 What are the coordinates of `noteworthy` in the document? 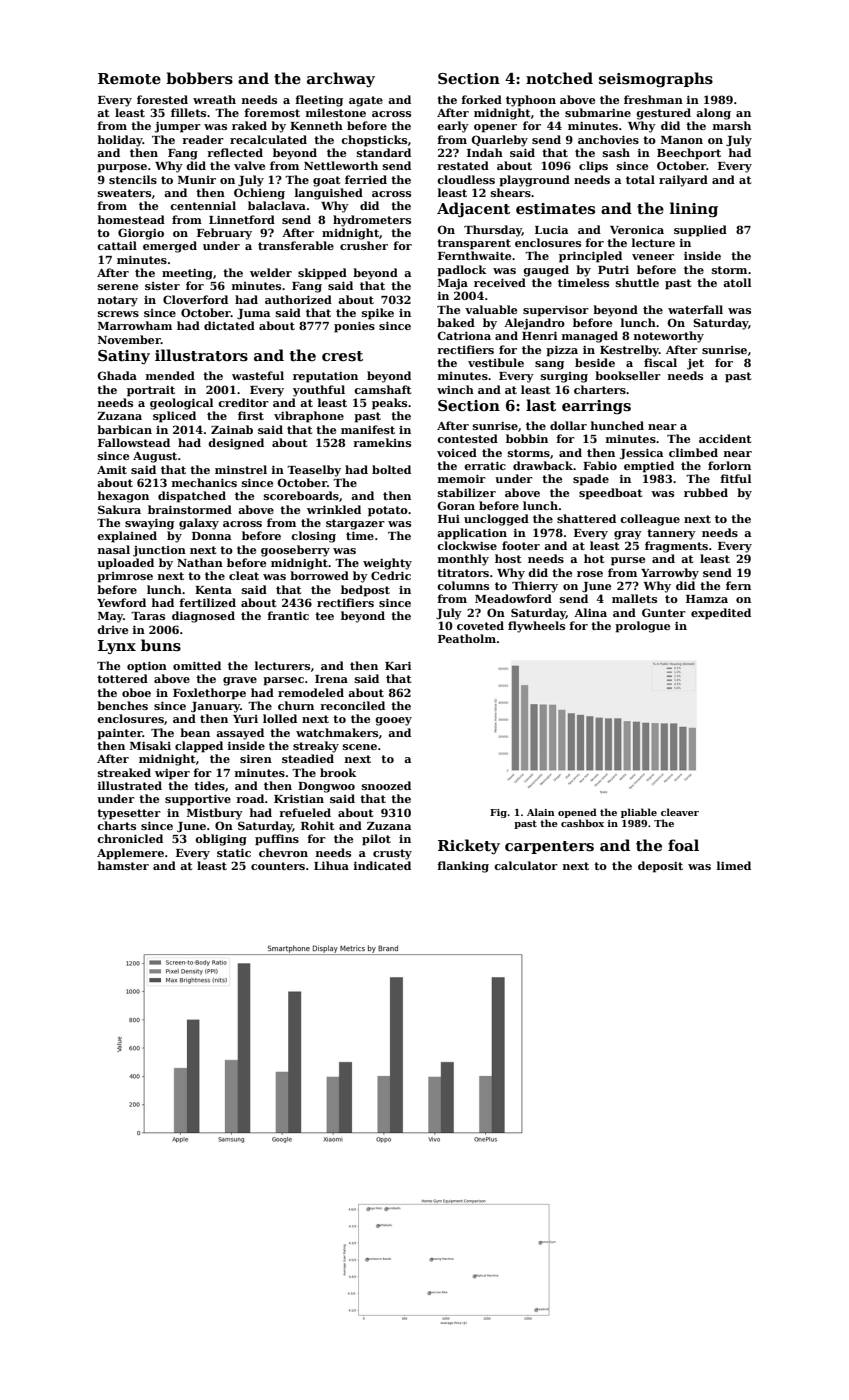 It's located at (669, 337).
